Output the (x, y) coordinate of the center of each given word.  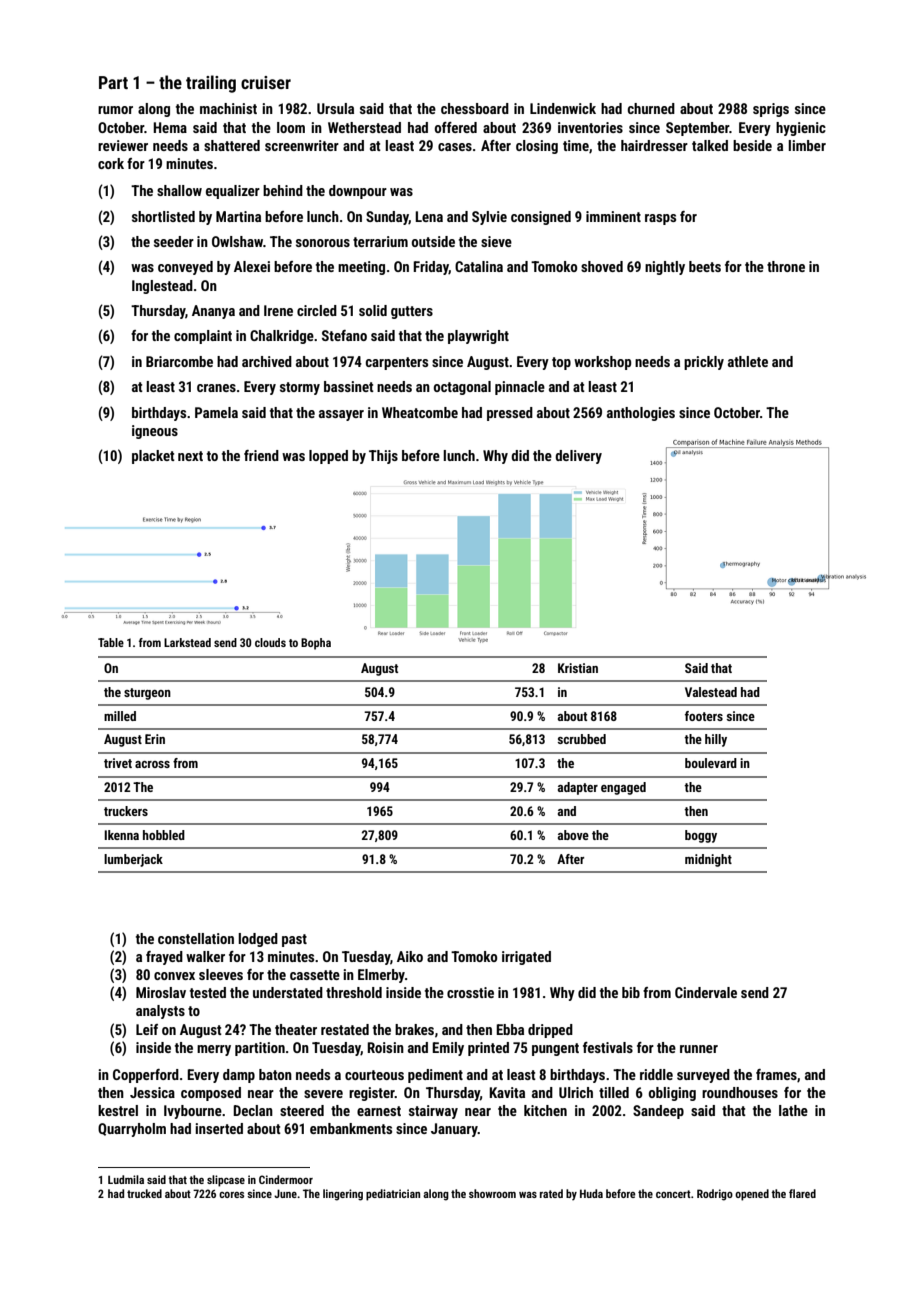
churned (651, 108)
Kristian (578, 668)
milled (120, 716)
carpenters (397, 363)
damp (239, 1076)
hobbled (164, 835)
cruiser (266, 82)
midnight (708, 860)
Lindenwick (563, 108)
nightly (665, 268)
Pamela (216, 412)
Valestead (711, 692)
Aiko (410, 956)
